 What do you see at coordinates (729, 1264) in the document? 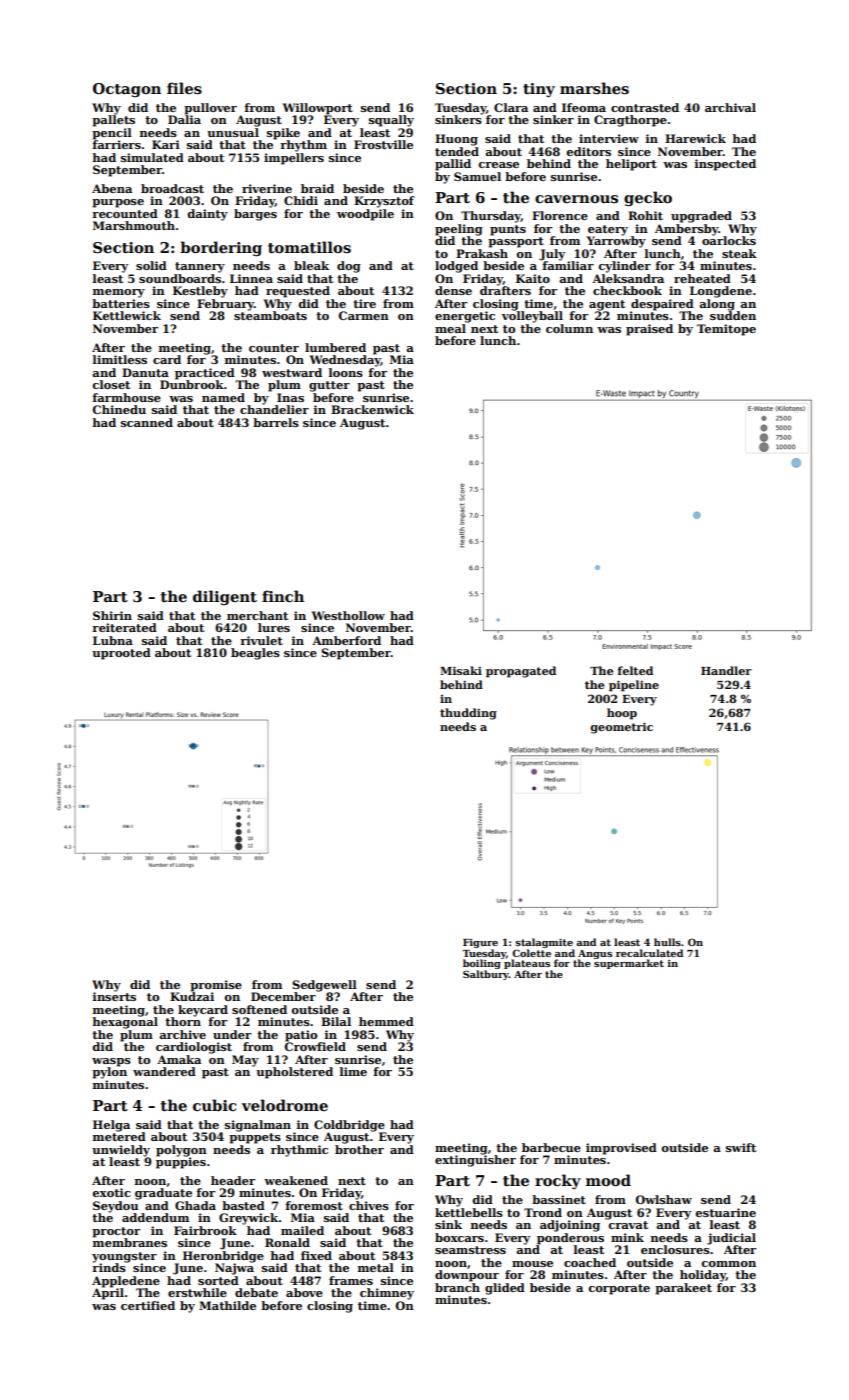
I see `common` at bounding box center [729, 1264].
